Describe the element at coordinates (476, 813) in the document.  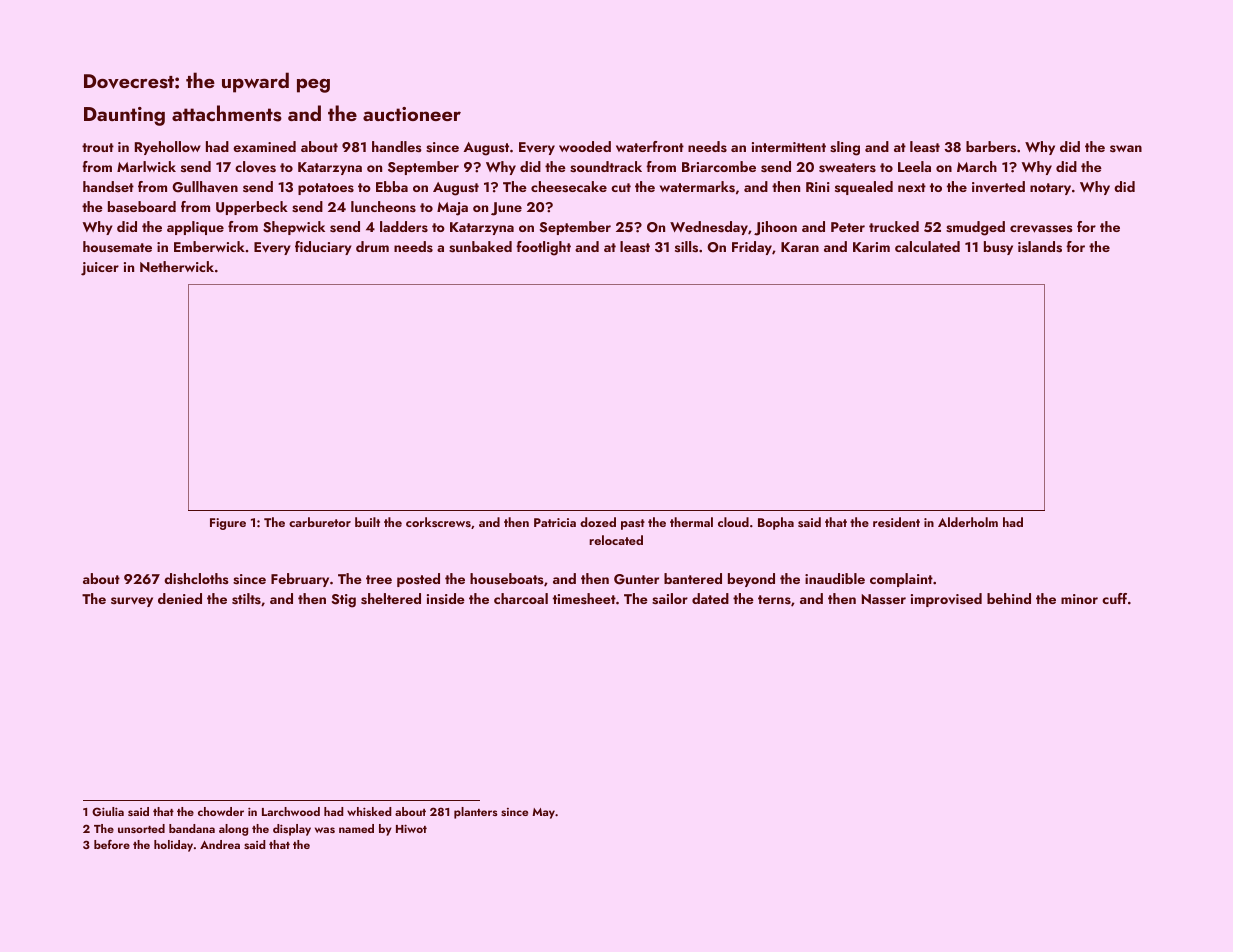
I see `planters` at that location.
